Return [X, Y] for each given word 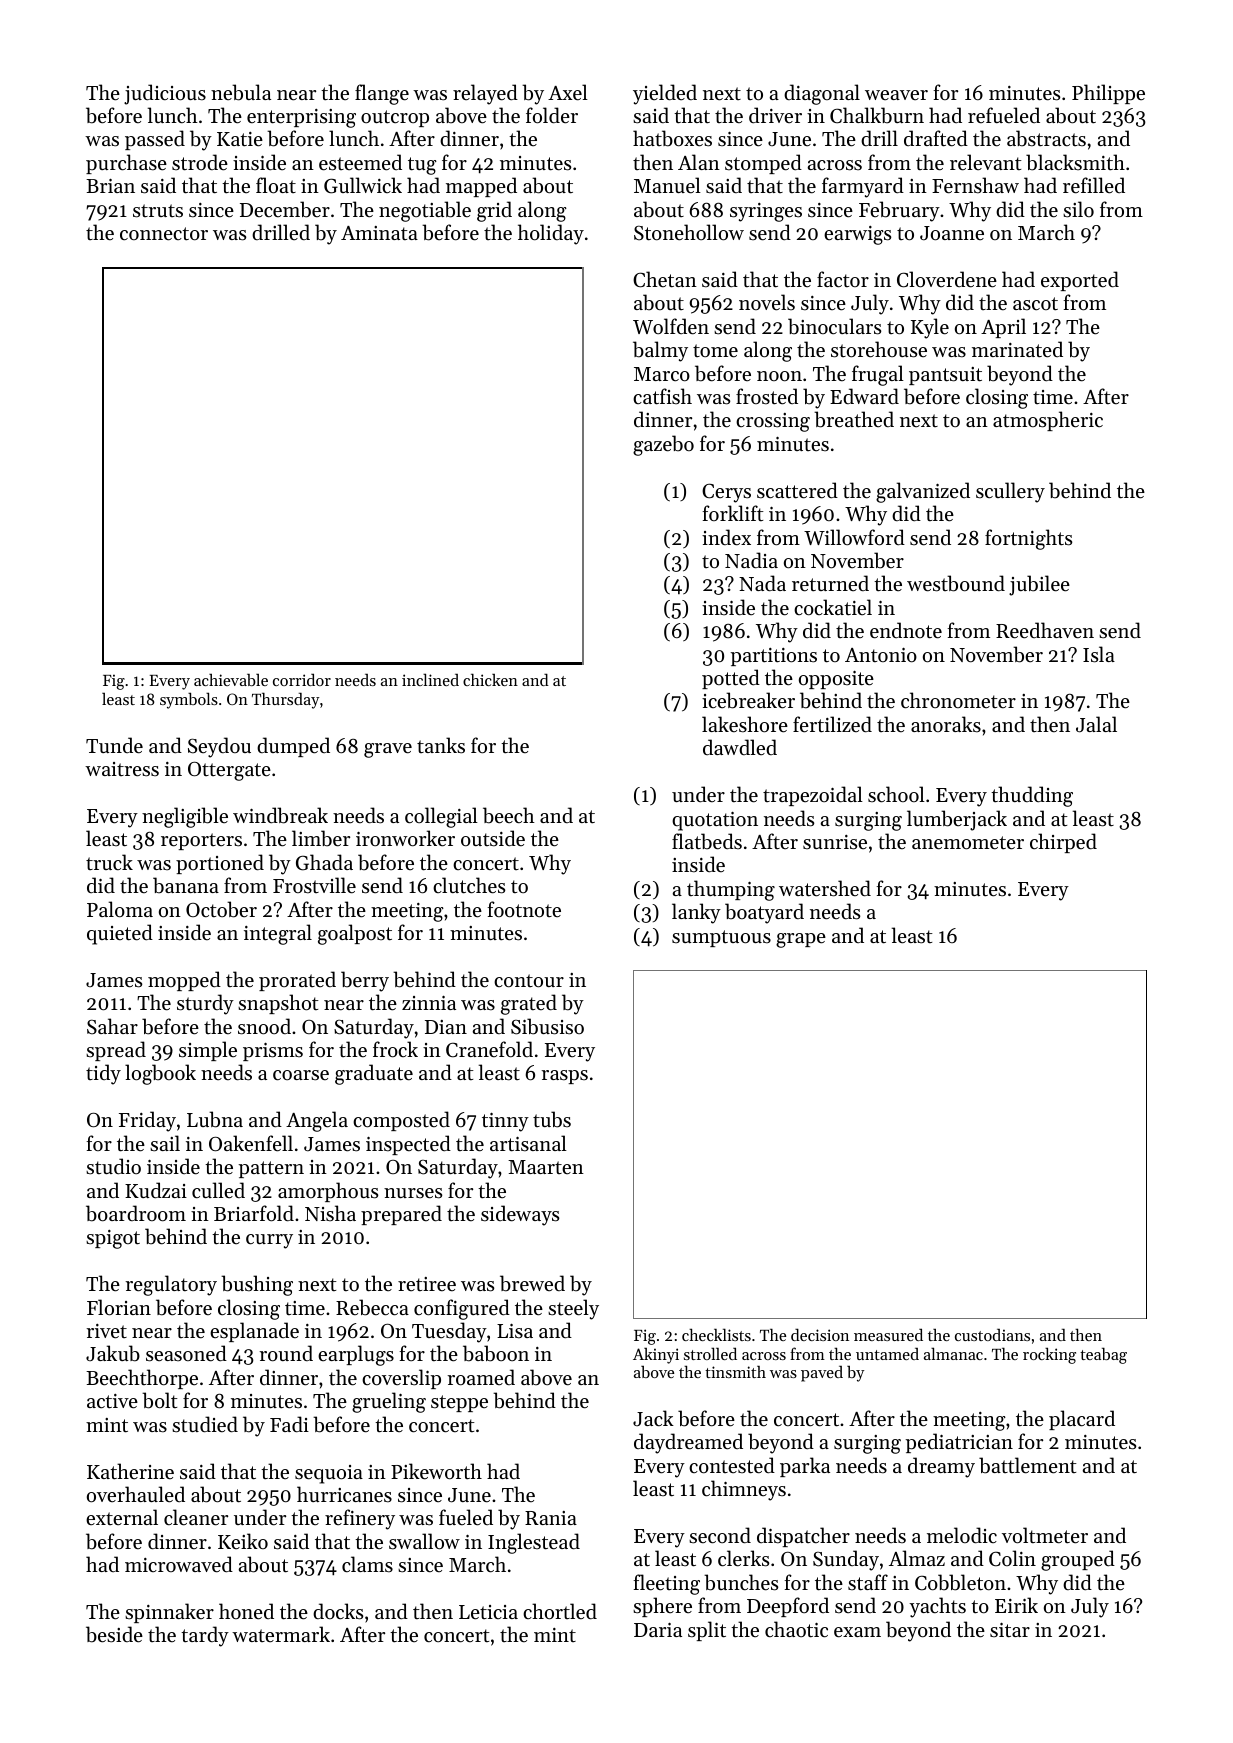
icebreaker [748, 700]
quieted [120, 934]
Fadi [289, 1424]
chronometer [958, 700]
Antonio [881, 655]
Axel [568, 92]
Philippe [1108, 94]
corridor [302, 679]
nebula [241, 92]
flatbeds [707, 841]
